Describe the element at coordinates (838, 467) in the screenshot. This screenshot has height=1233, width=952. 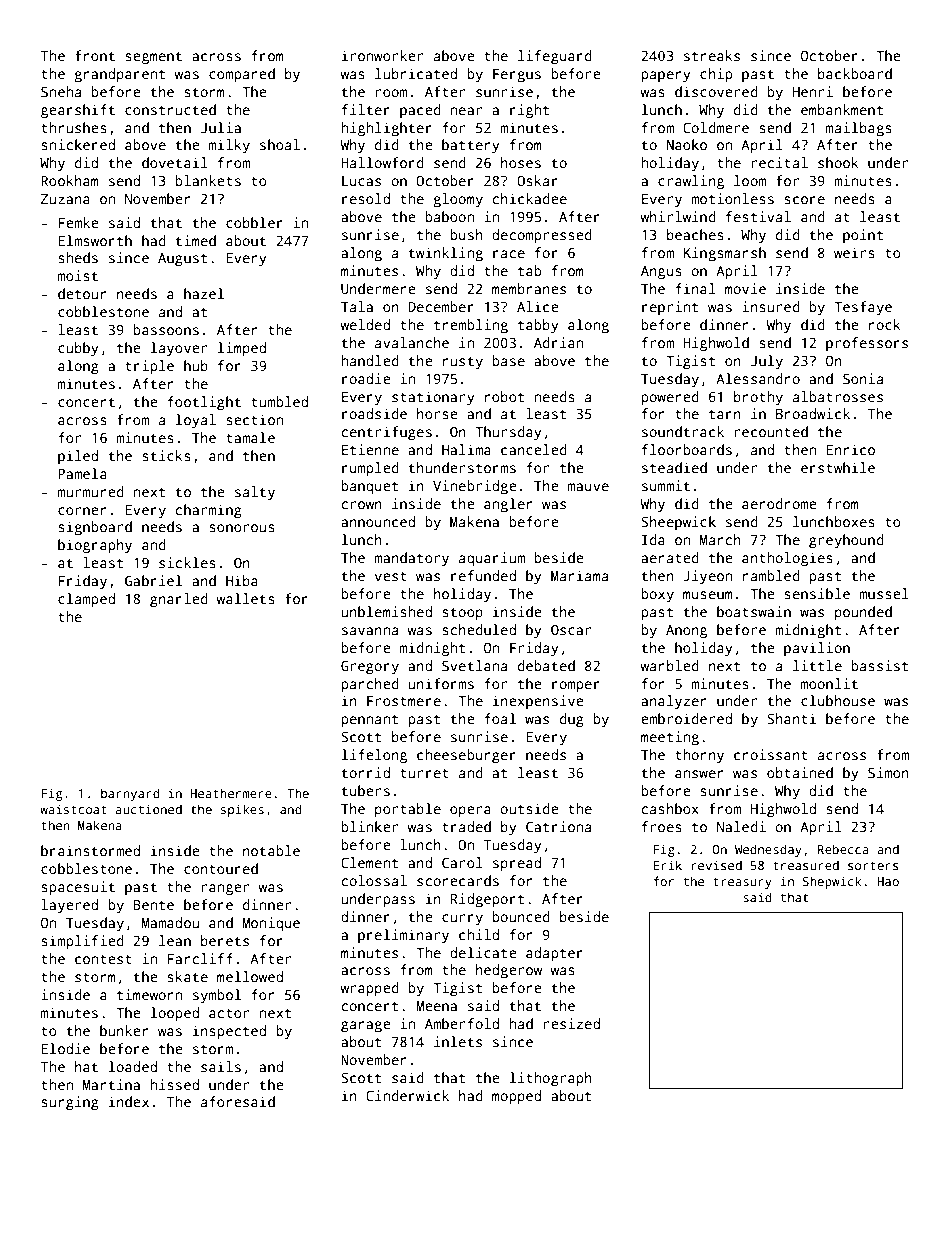
I see `erstwhile` at that location.
